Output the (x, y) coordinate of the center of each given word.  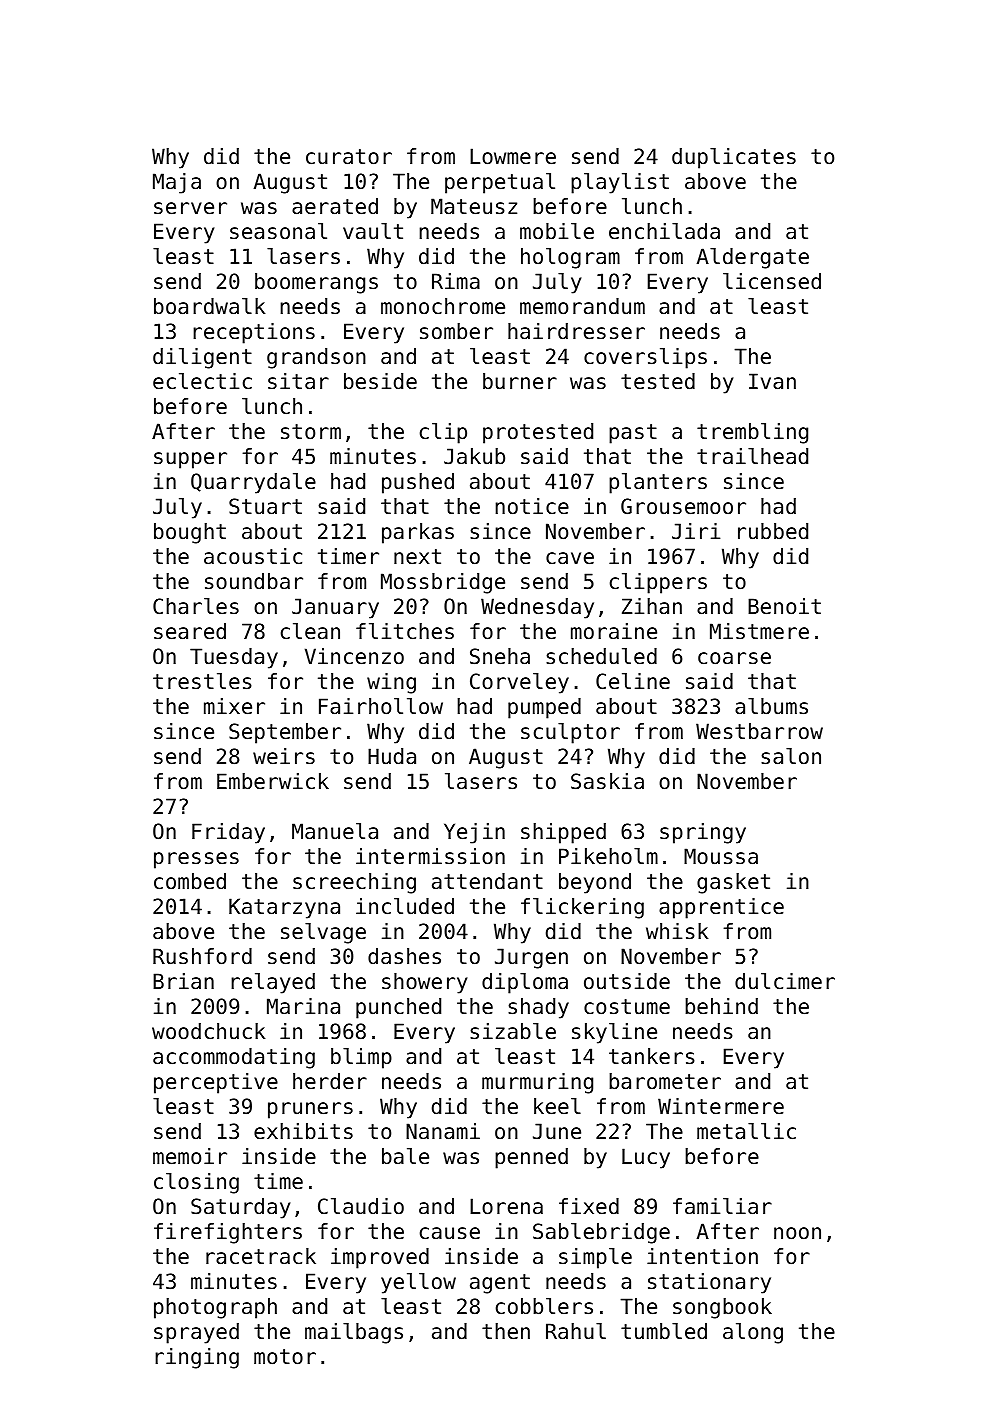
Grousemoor (683, 506)
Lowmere (513, 156)
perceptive (216, 1083)
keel (557, 1106)
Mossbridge (443, 583)
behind (721, 1006)
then (506, 1331)
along (753, 1333)
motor (285, 1357)
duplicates (734, 158)
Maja (177, 183)
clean (310, 631)
